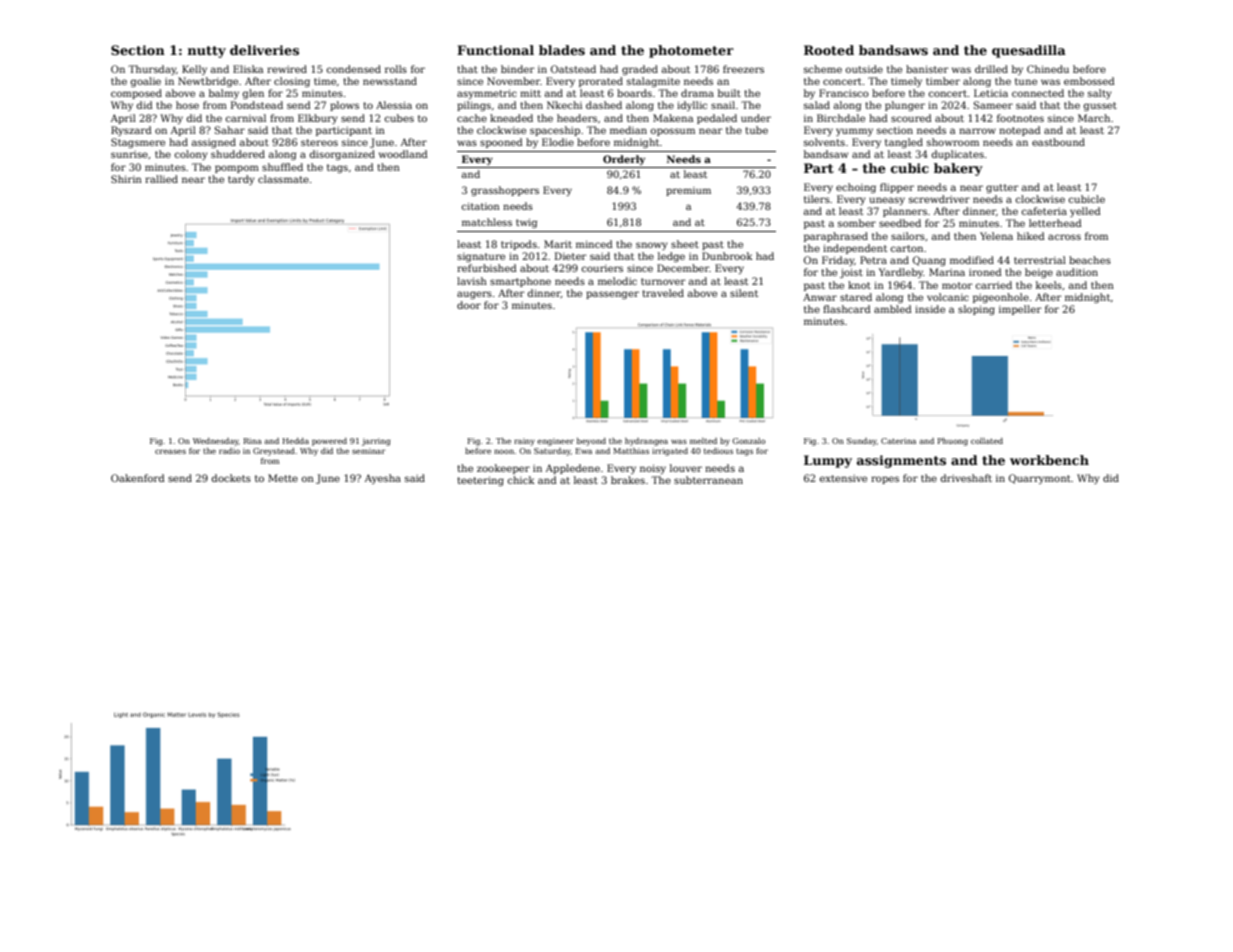 The height and width of the screenshot is (952, 1233). I want to click on bakery, so click(958, 169).
